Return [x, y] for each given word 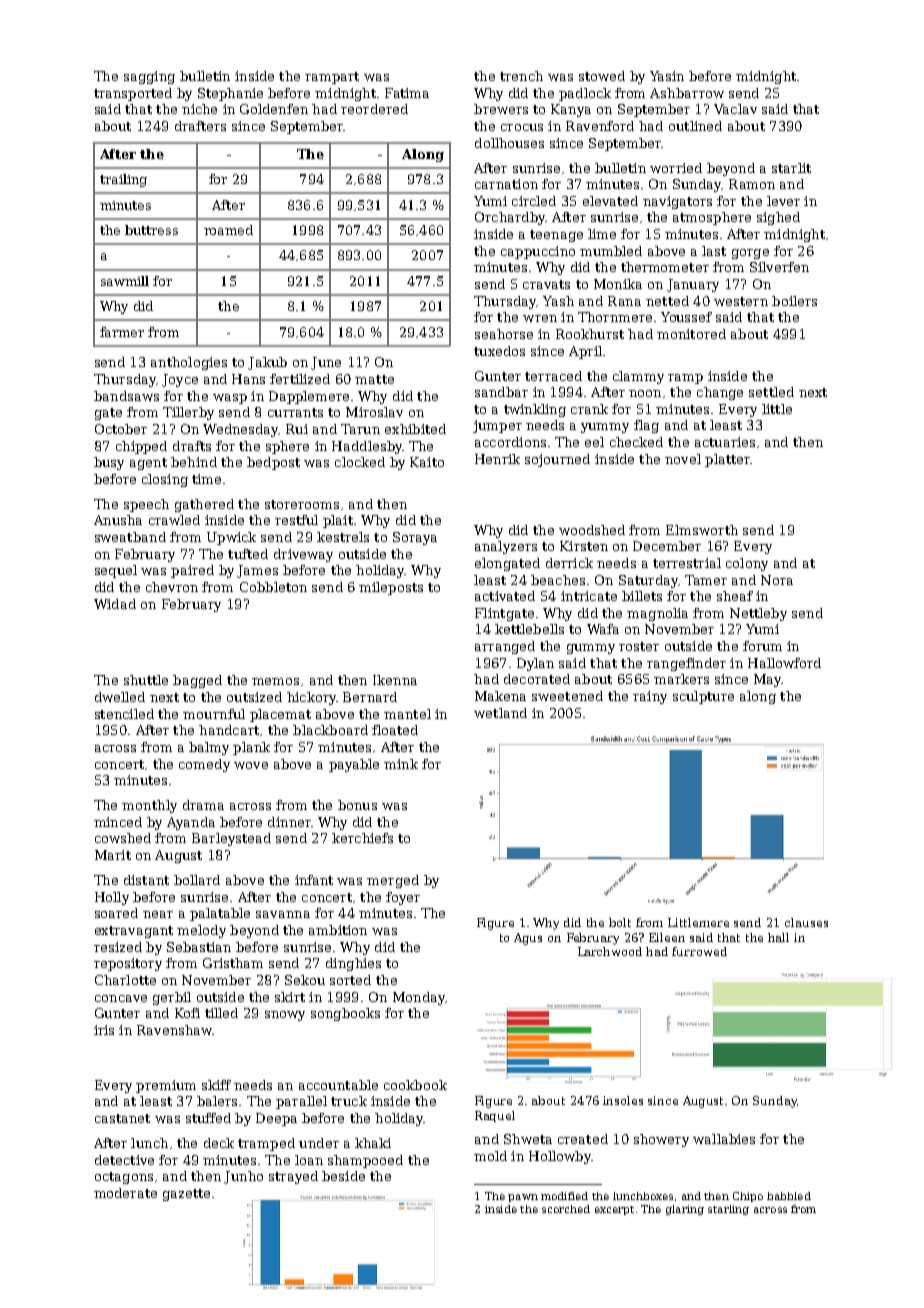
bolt [620, 922]
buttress [151, 230]
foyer [403, 898]
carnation [506, 184]
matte [374, 379]
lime [602, 234]
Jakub [267, 363]
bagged [197, 681]
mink [401, 764]
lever [783, 201]
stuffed [208, 1118]
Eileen [667, 937]
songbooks [345, 1014]
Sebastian [199, 947]
